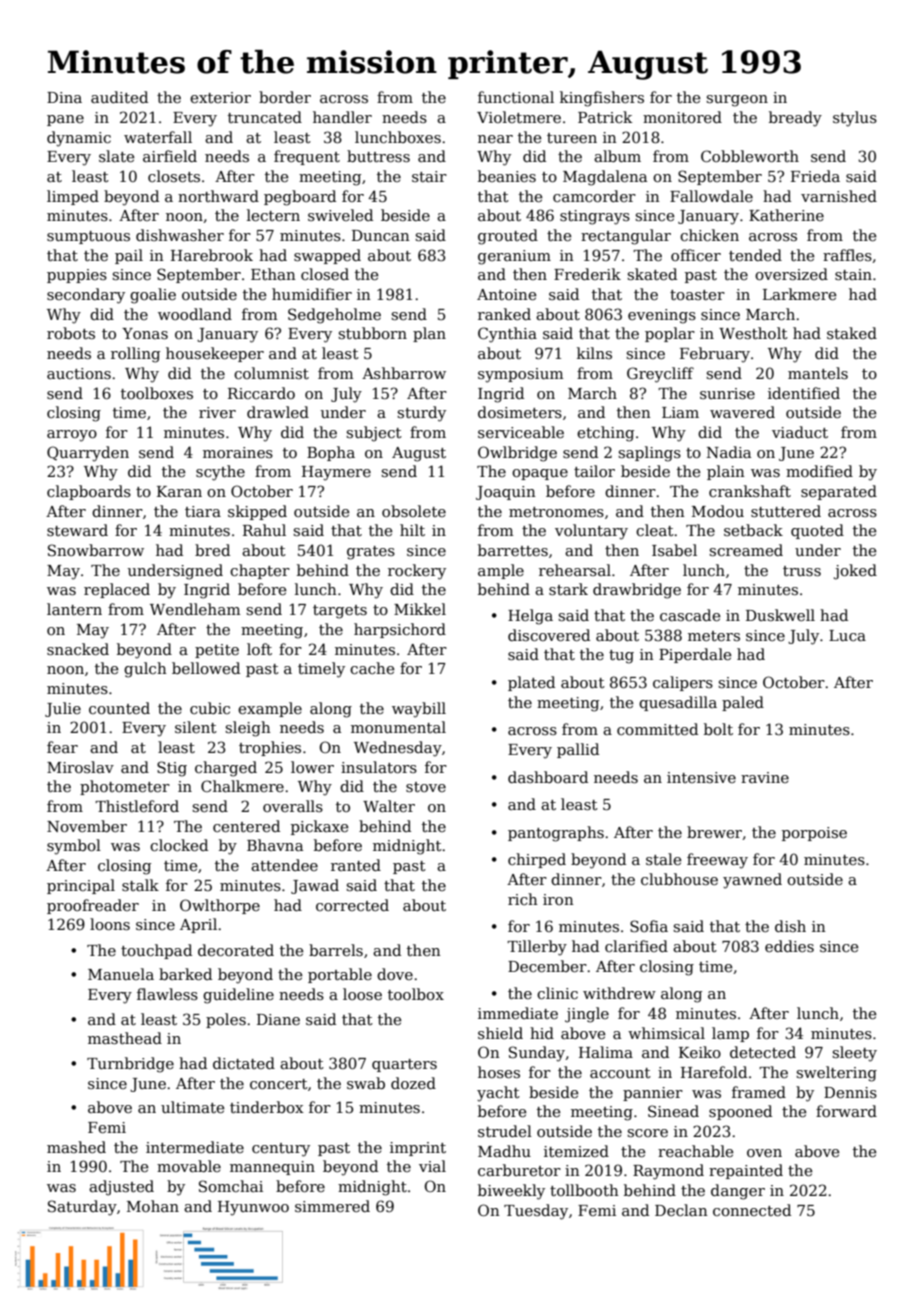  I want to click on modified, so click(819, 471).
